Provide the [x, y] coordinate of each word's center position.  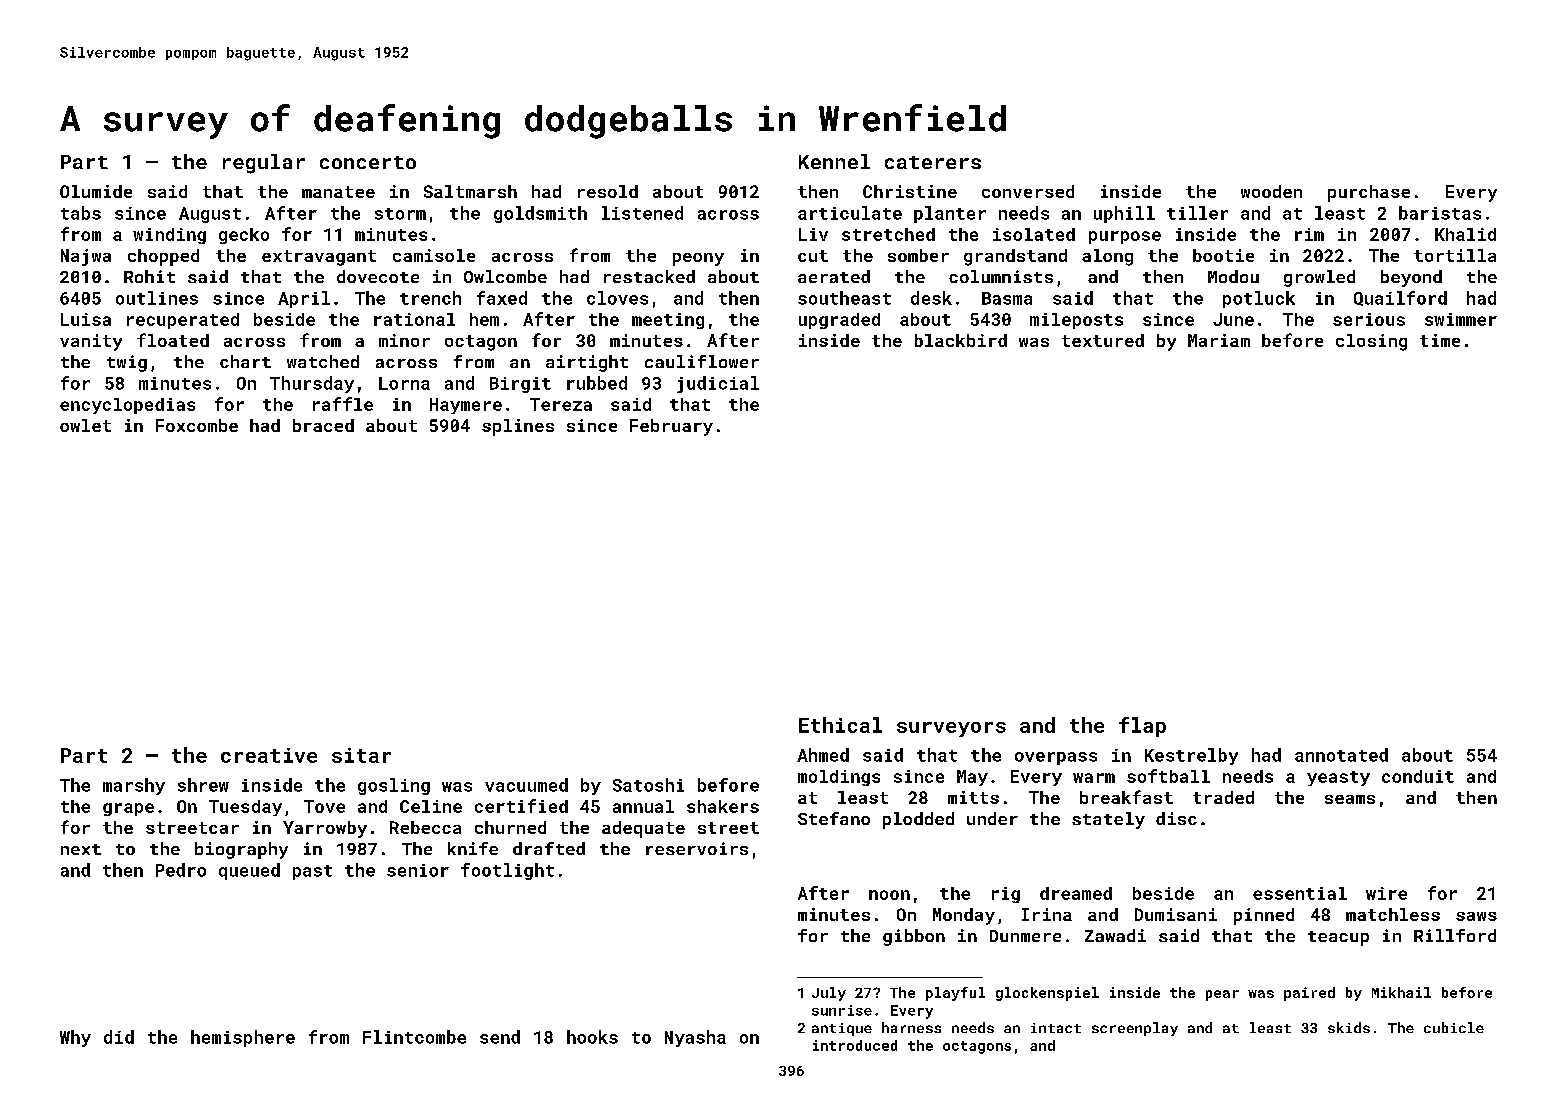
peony [698, 259]
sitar [361, 755]
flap [1142, 727]
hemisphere [243, 1038]
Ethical [840, 725]
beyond [1411, 278]
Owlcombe [505, 276]
